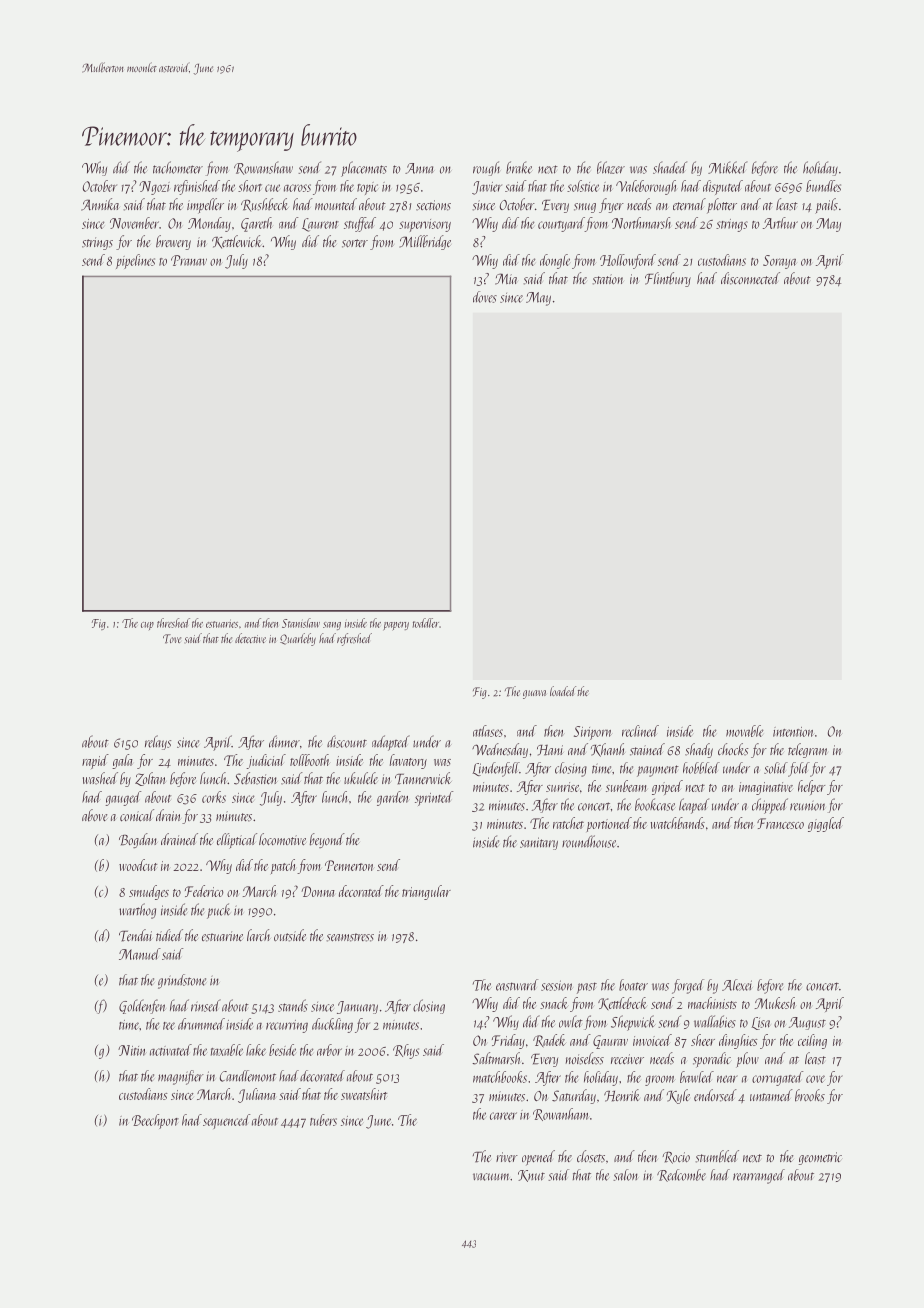  Describe the element at coordinates (780, 262) in the screenshot. I see `Soraya` at that location.
